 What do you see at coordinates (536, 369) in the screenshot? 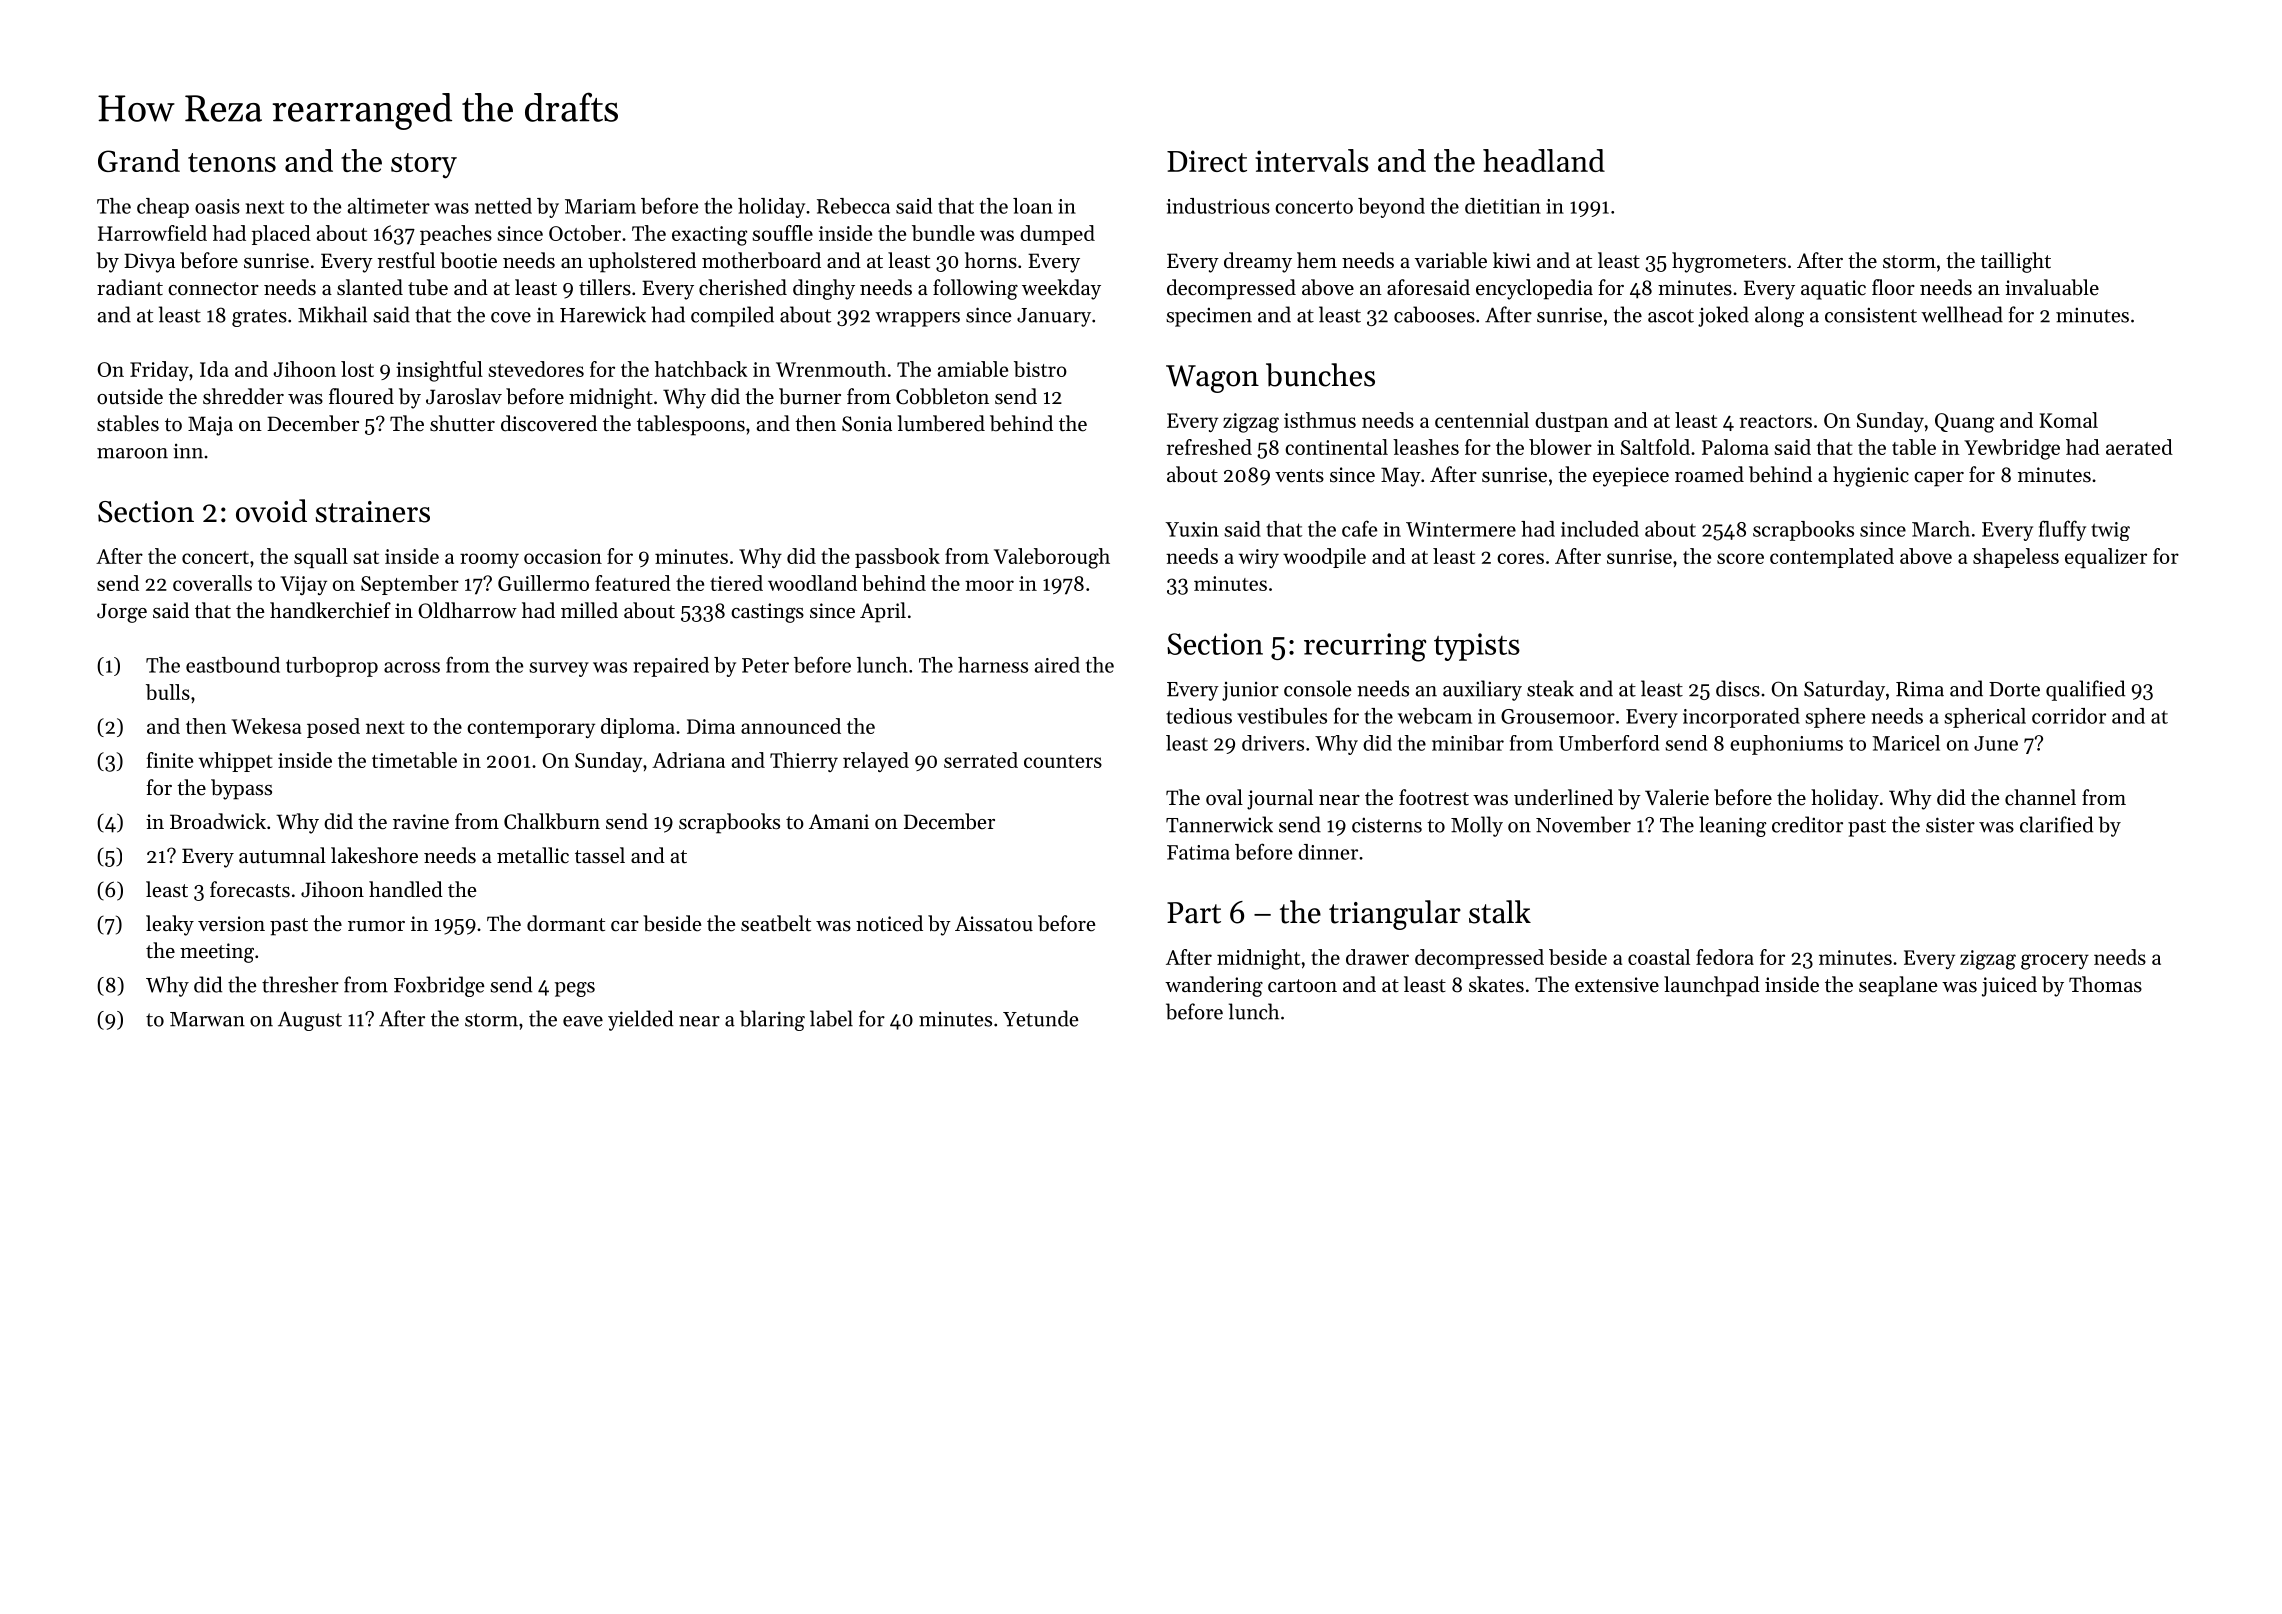
I see `stevedores` at bounding box center [536, 369].
